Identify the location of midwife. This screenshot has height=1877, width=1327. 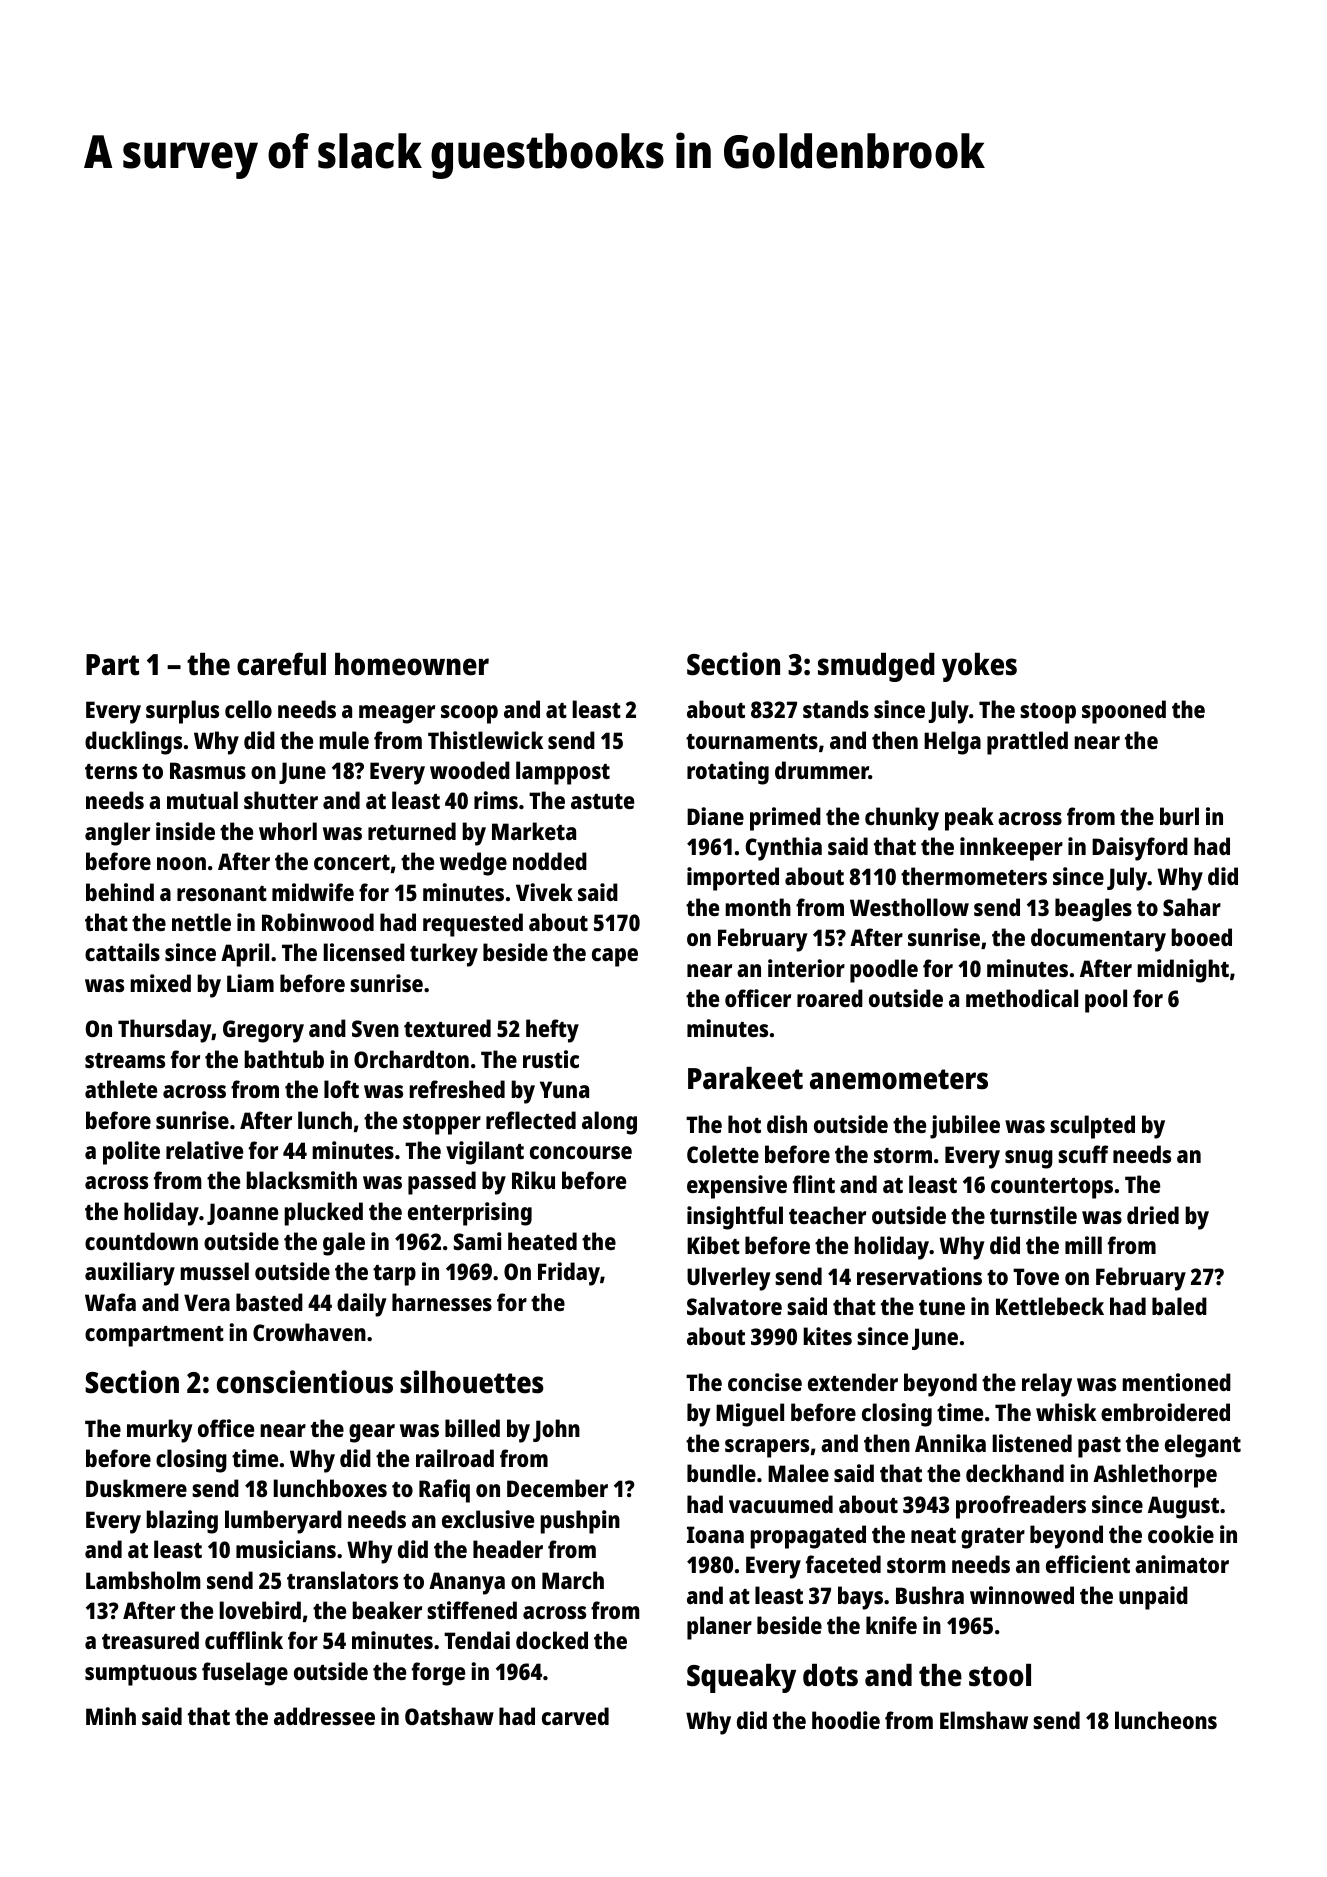
(313, 892).
